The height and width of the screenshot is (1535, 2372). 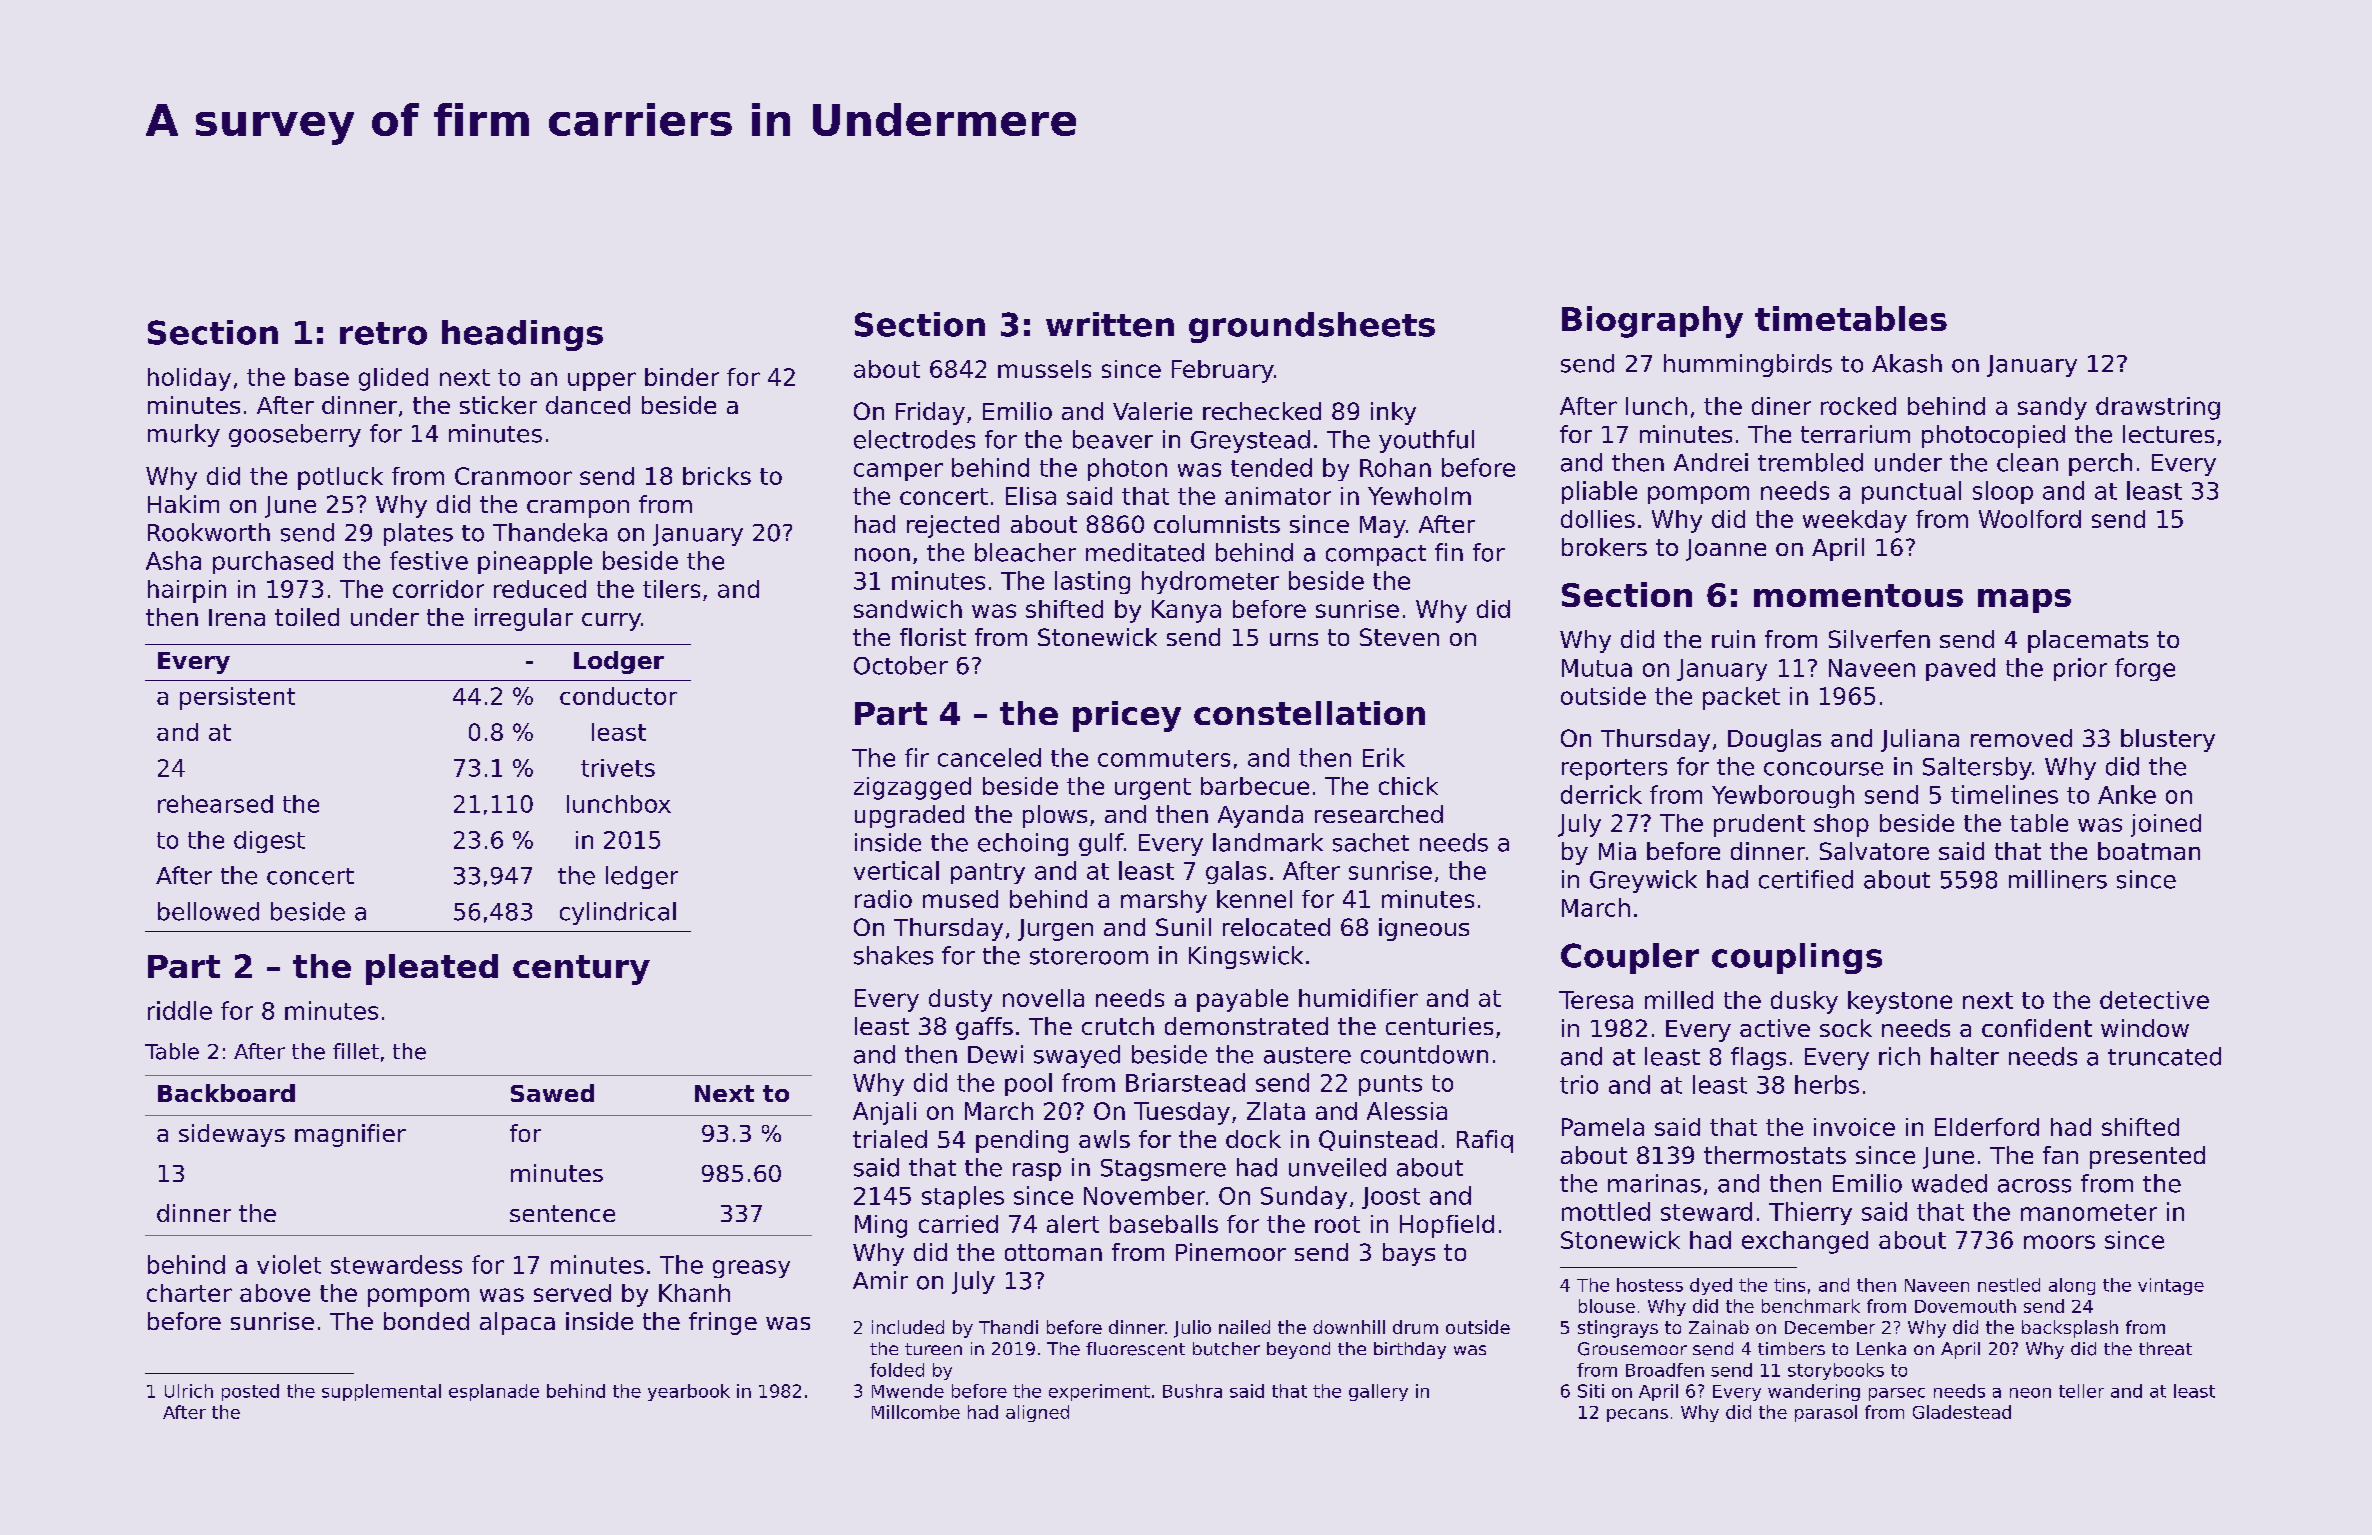 I want to click on persistent, so click(x=237, y=698).
